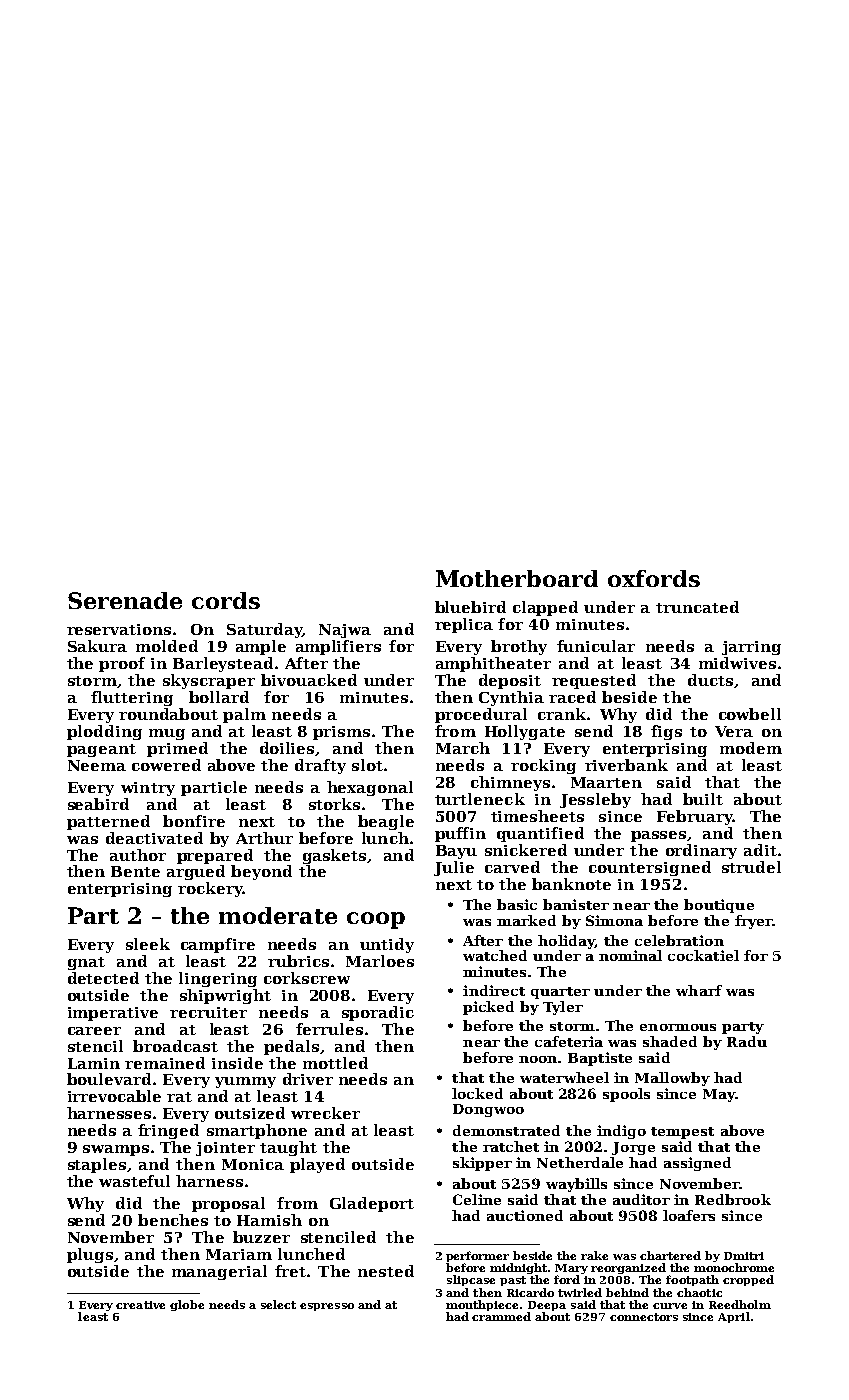  Describe the element at coordinates (338, 647) in the image. I see `amplifiers` at that location.
